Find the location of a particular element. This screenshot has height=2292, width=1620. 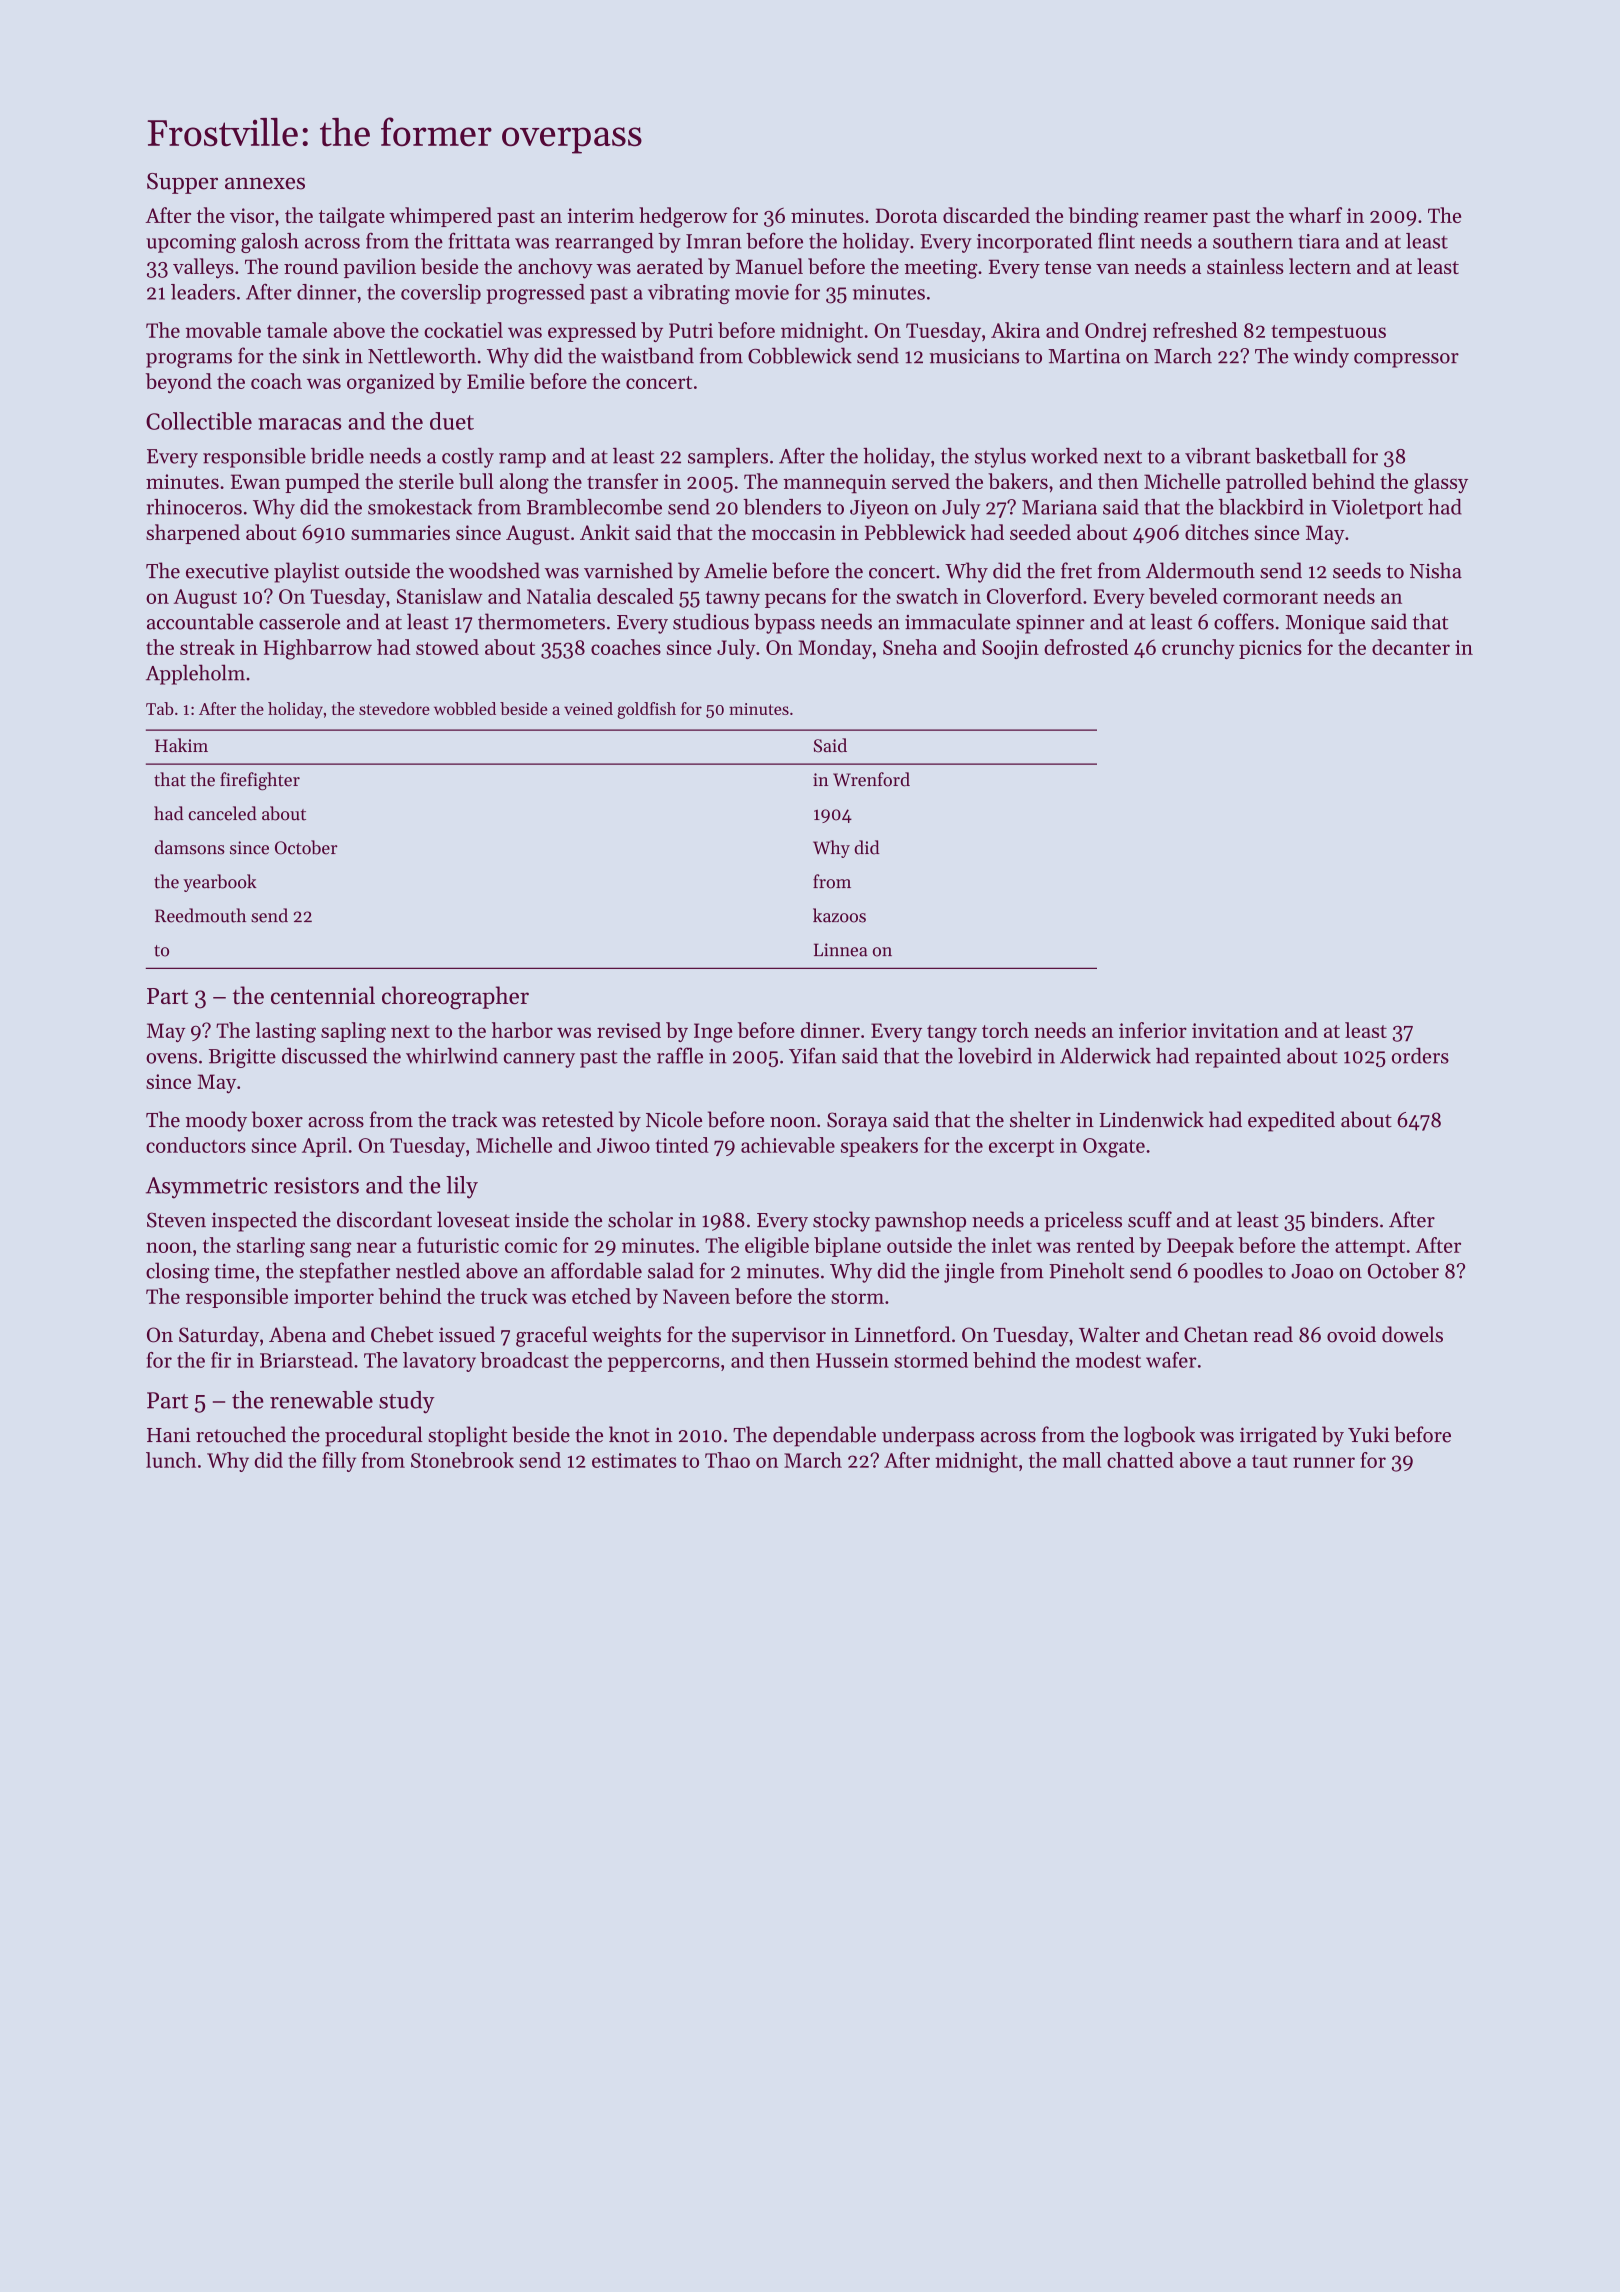

movie is located at coordinates (762, 292).
